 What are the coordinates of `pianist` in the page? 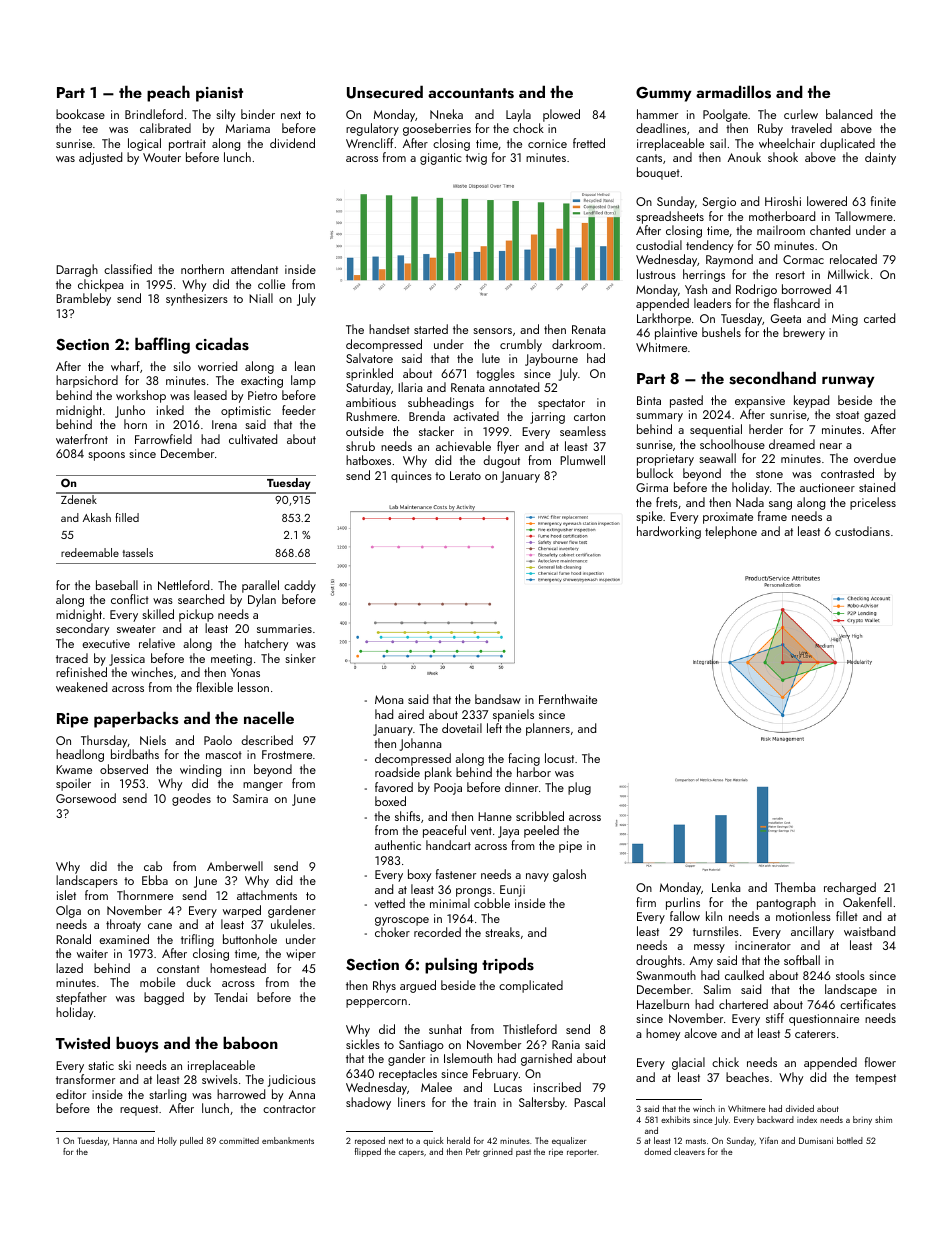 It's located at (219, 94).
